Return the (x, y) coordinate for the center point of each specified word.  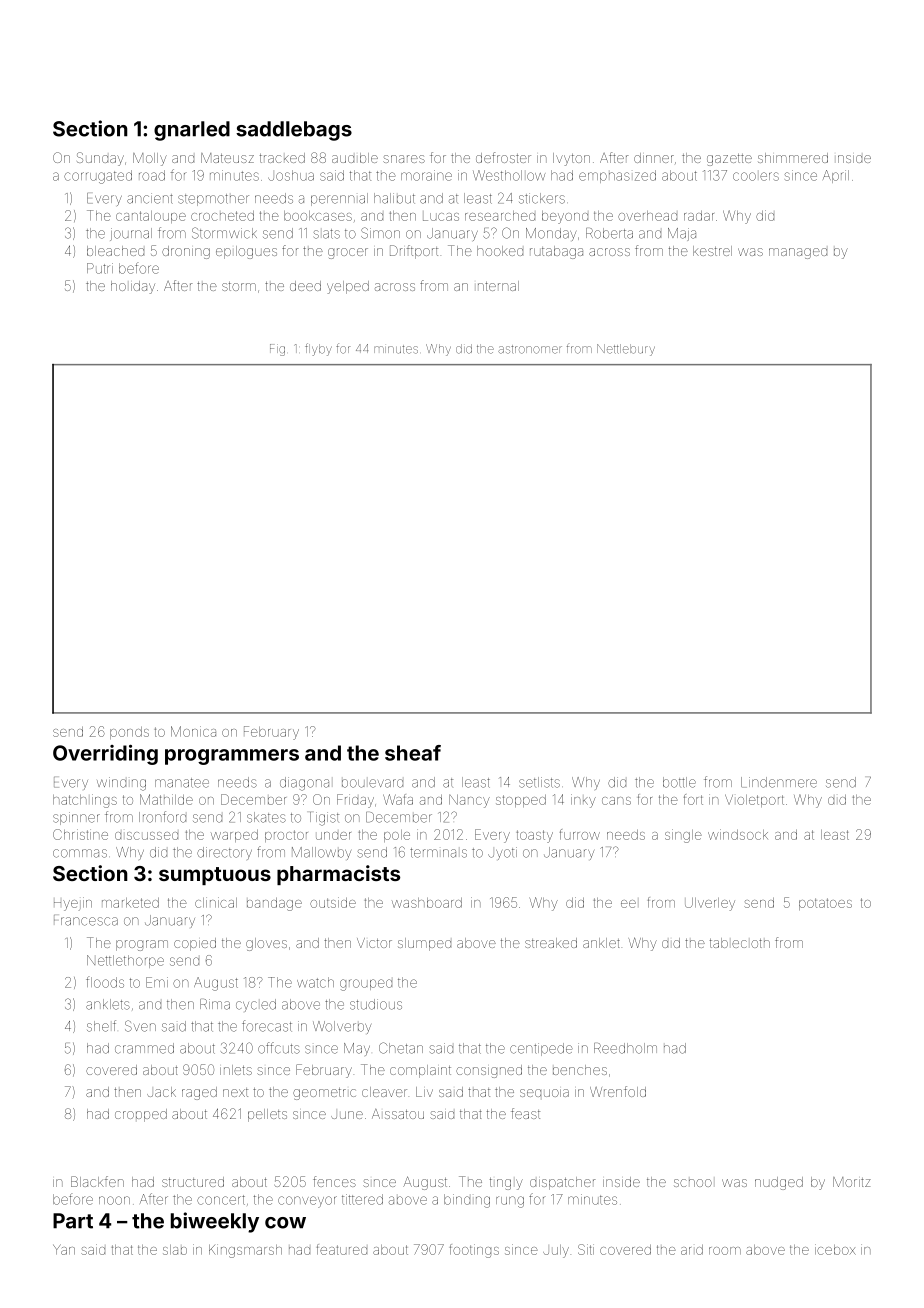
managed (798, 253)
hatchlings (85, 801)
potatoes (825, 904)
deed (305, 286)
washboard (427, 903)
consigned (489, 1071)
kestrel (712, 251)
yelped (348, 287)
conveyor (307, 1202)
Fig (277, 350)
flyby (318, 349)
